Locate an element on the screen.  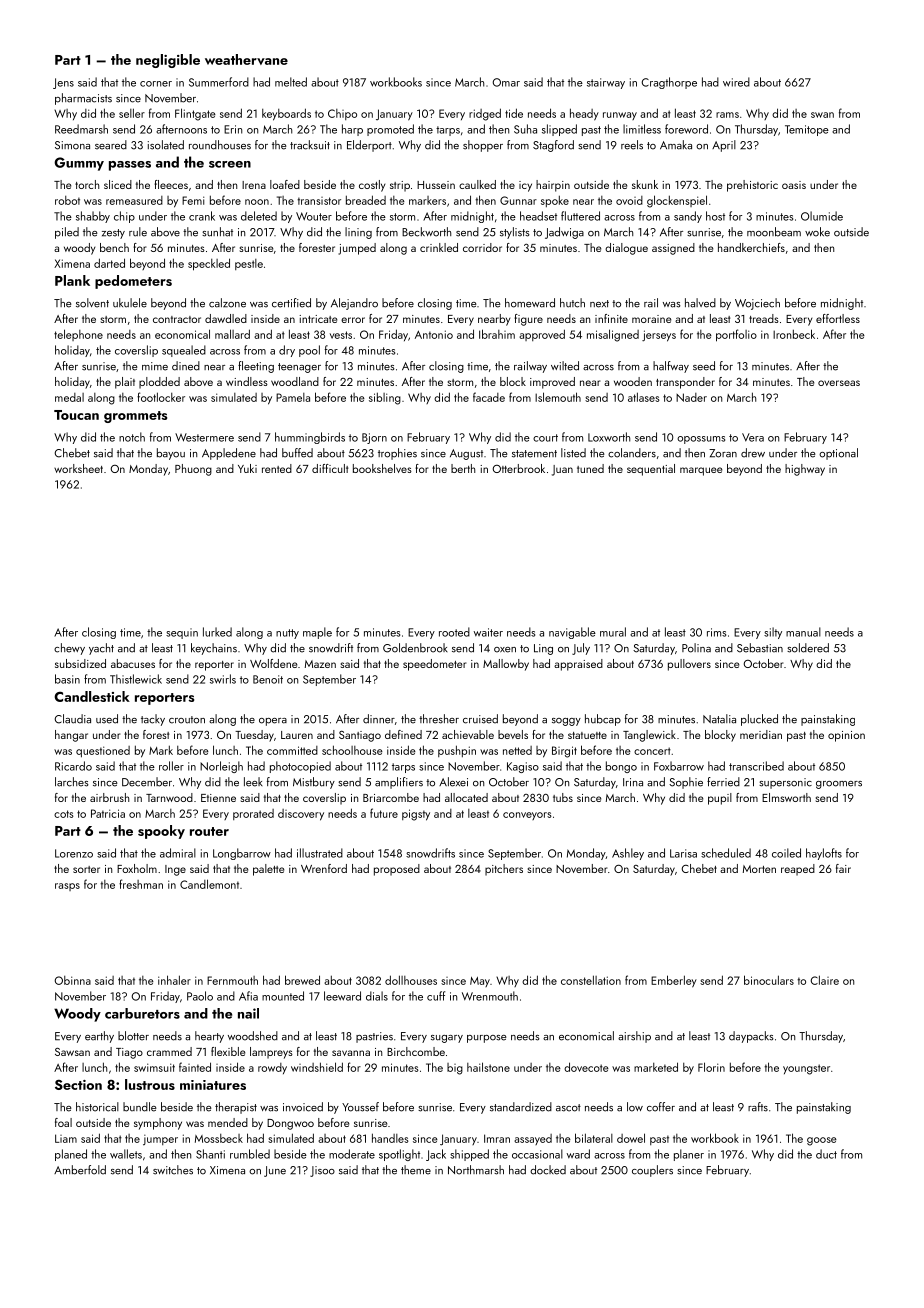
host is located at coordinates (715, 216).
